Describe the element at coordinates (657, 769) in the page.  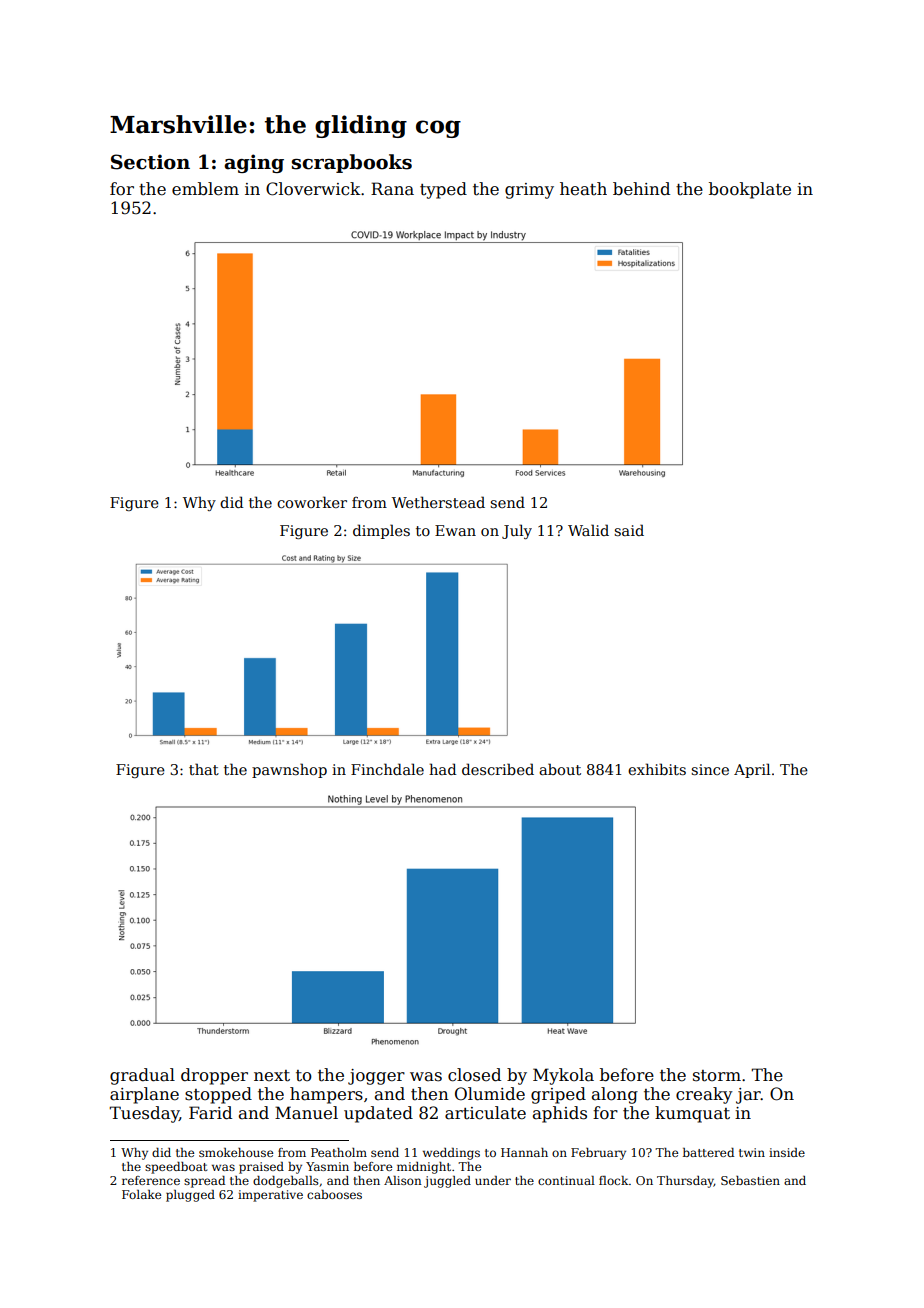
I see `exhibits` at that location.
